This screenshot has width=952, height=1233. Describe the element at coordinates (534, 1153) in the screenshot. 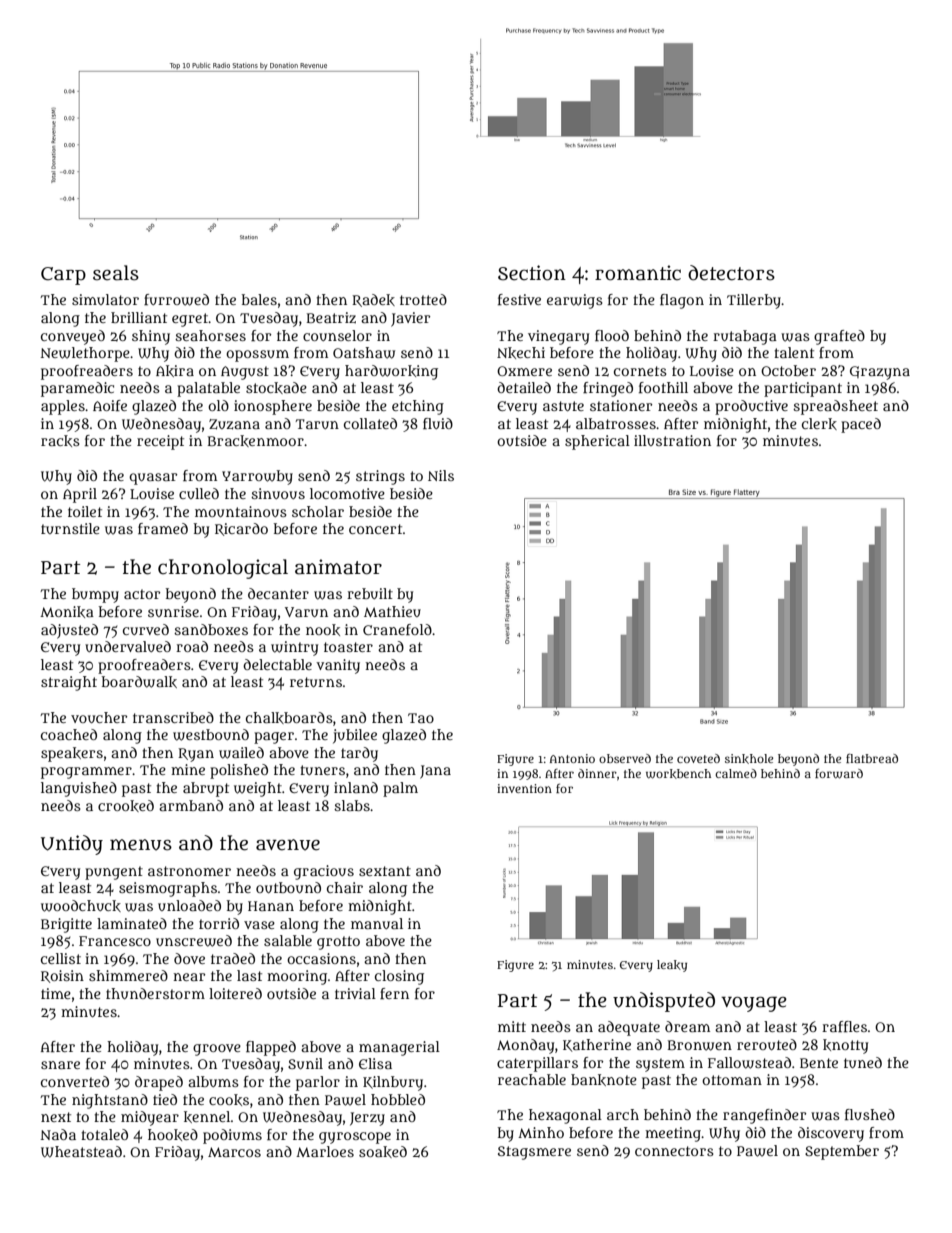

I see `Stagsmere` at that location.
